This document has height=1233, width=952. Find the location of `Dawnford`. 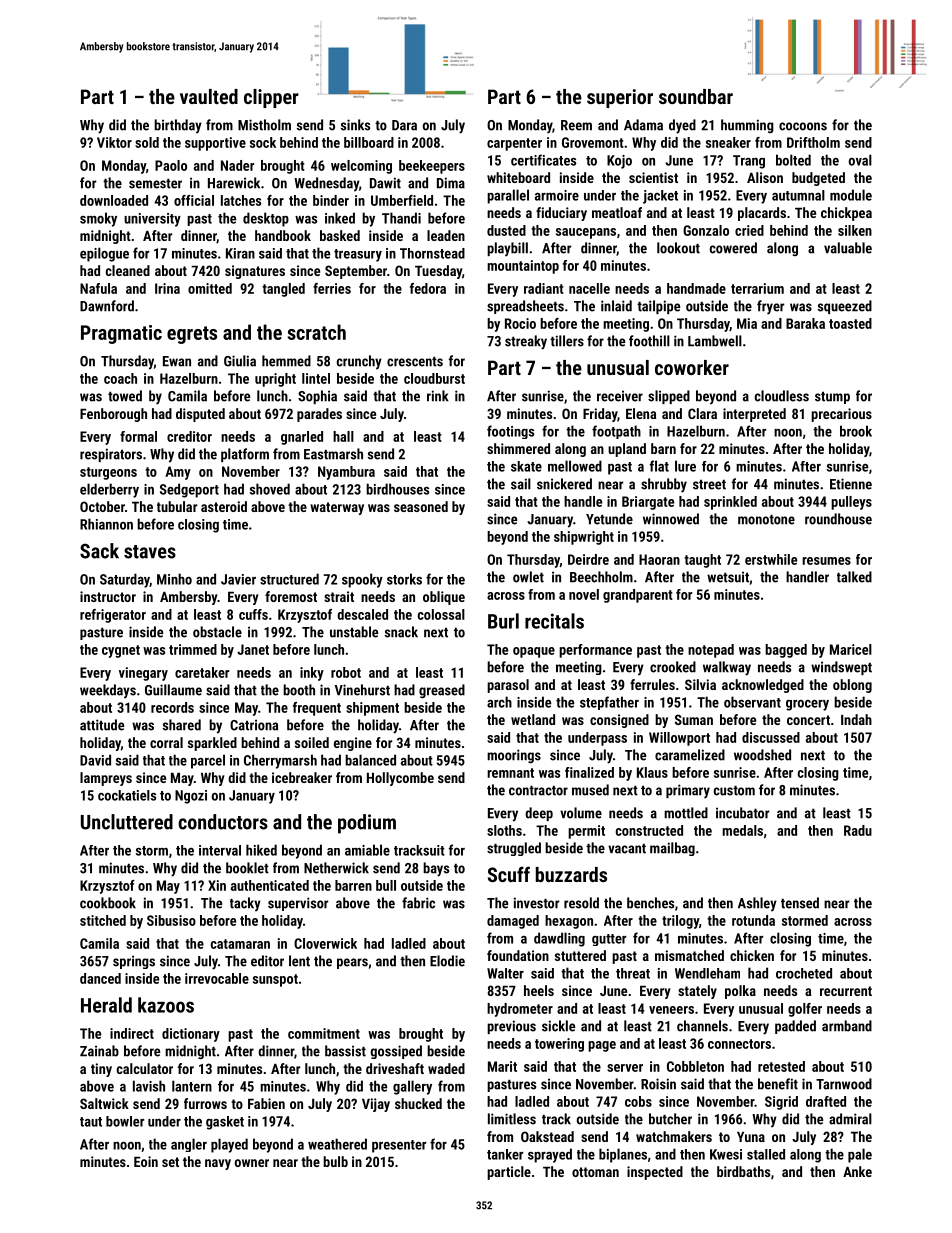

Dawnford is located at coordinates (107, 306).
